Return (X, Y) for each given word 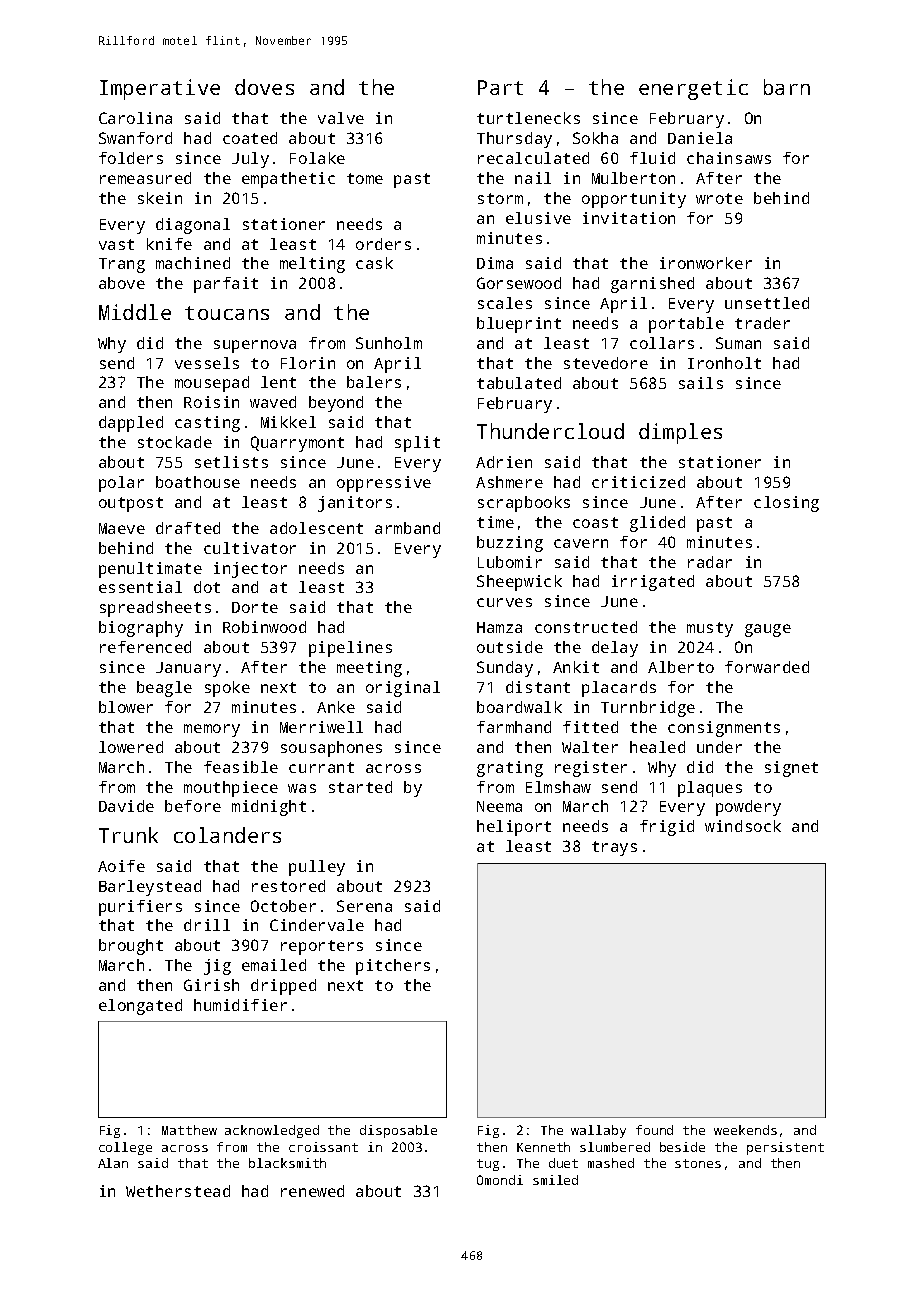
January (188, 669)
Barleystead (150, 888)
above (122, 283)
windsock (743, 826)
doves (264, 87)
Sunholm (389, 343)
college (125, 1148)
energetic (693, 89)
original (403, 689)
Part (500, 87)
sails (701, 383)
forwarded (767, 667)
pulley (317, 868)
